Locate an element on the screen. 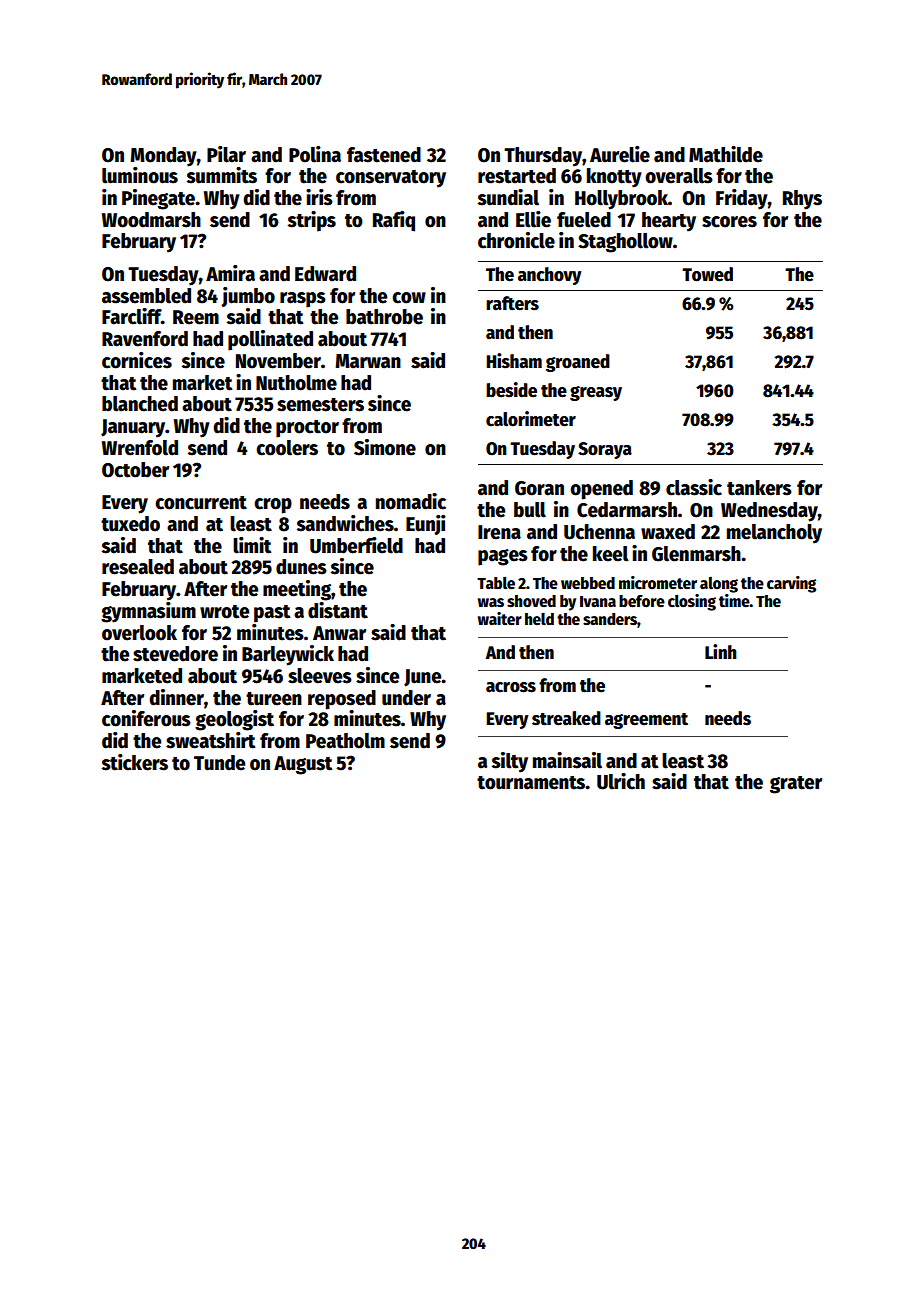 The height and width of the screenshot is (1314, 924). stickers is located at coordinates (134, 762).
